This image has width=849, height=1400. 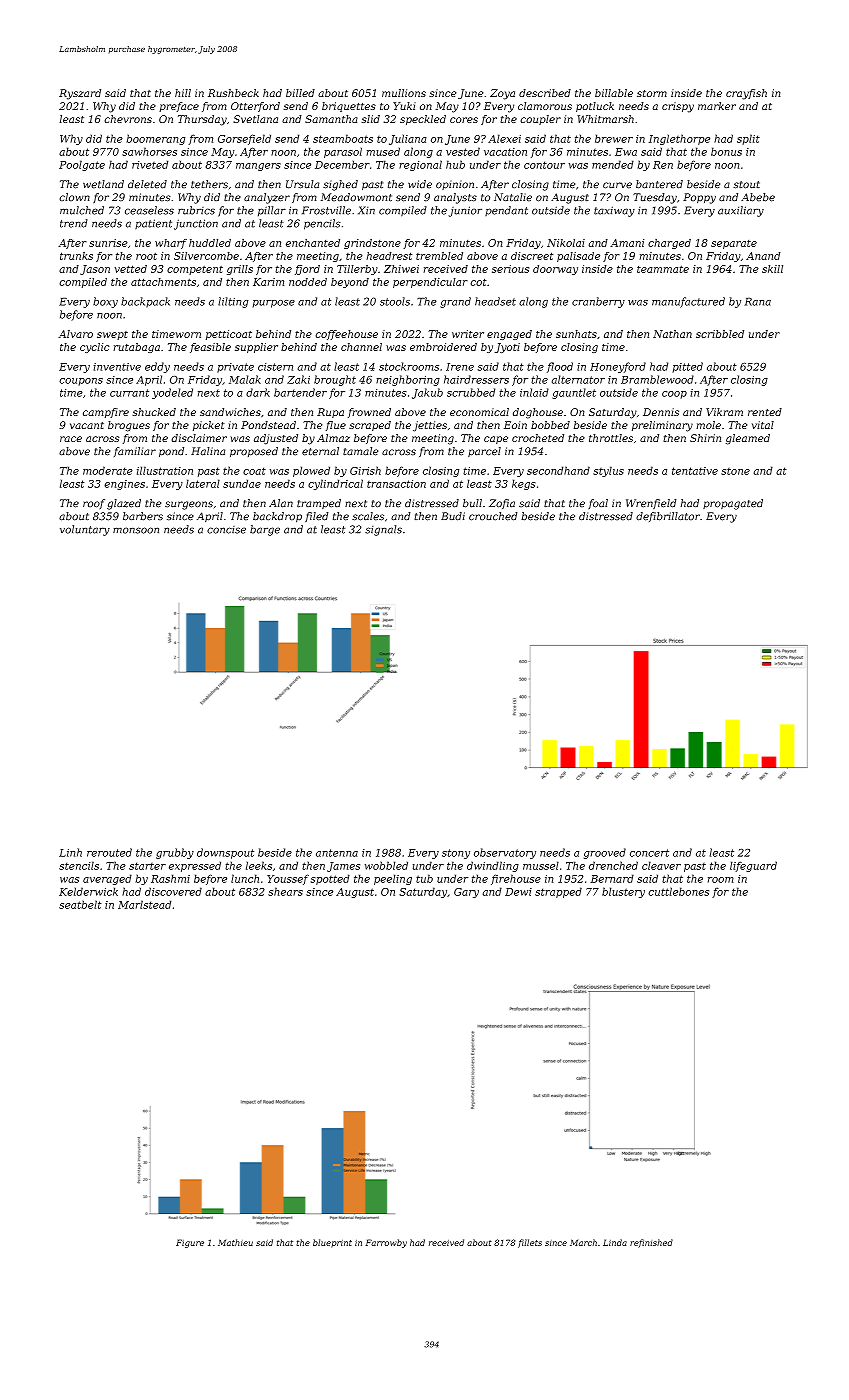 I want to click on Linh, so click(x=70, y=852).
